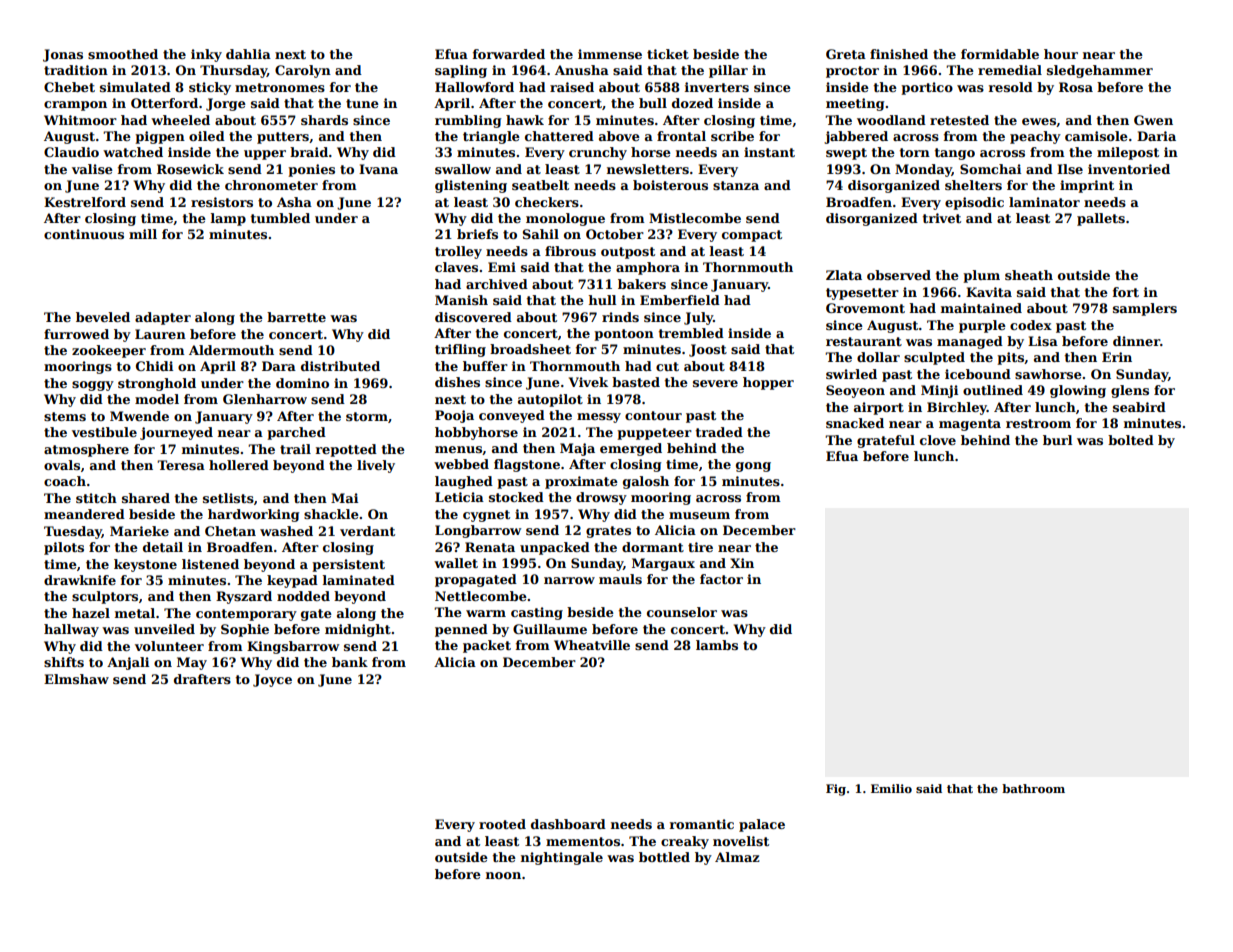 The height and width of the screenshot is (952, 1233). What do you see at coordinates (653, 415) in the screenshot?
I see `contour` at bounding box center [653, 415].
